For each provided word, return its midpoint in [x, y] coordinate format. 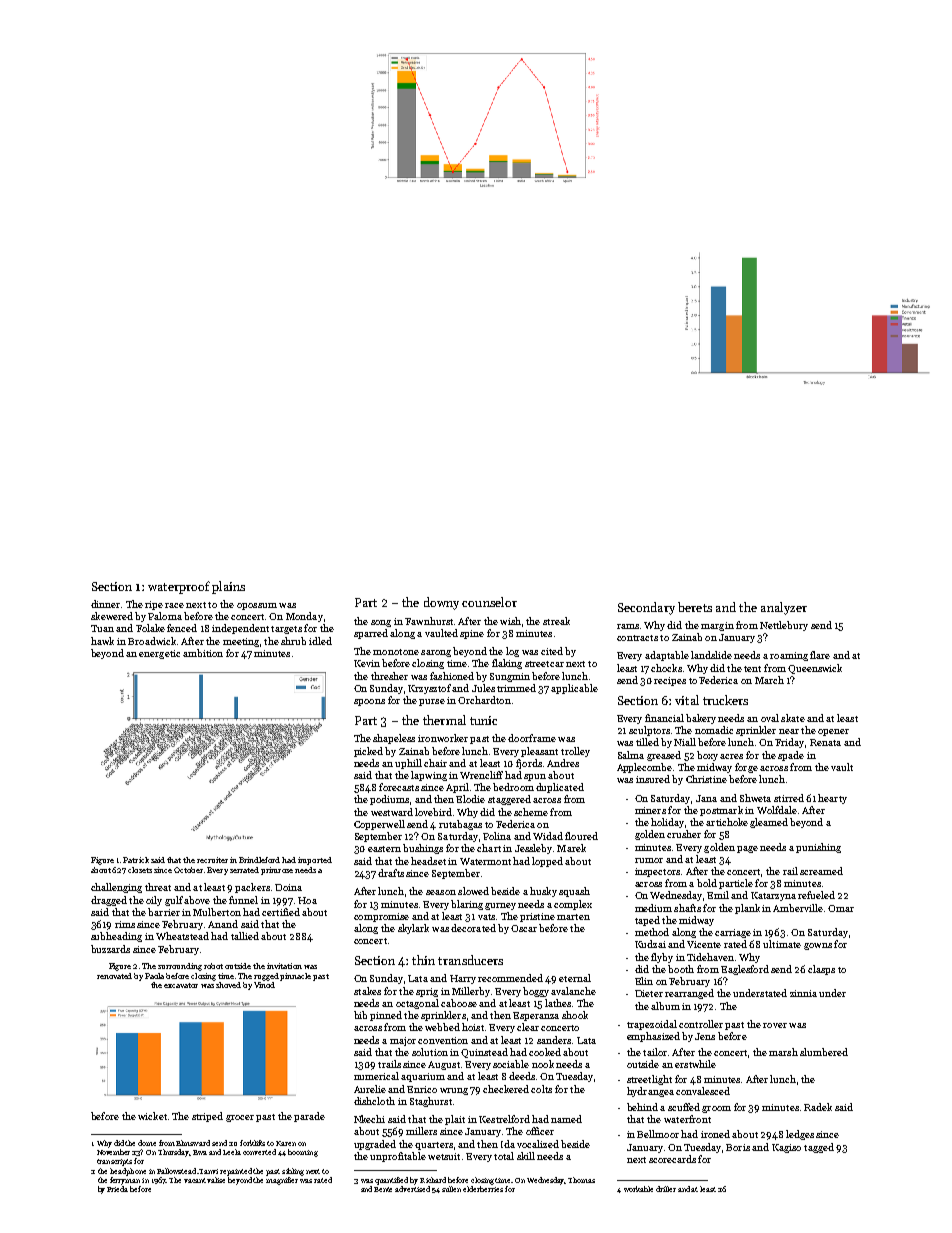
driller [666, 1189]
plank [747, 909]
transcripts [114, 1162]
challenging [116, 888]
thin [423, 960]
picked [368, 752]
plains [228, 587]
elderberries [483, 1189]
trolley [575, 752]
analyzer [784, 608]
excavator [181, 985]
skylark [413, 929]
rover [775, 1025]
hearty [832, 799]
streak [556, 621]
